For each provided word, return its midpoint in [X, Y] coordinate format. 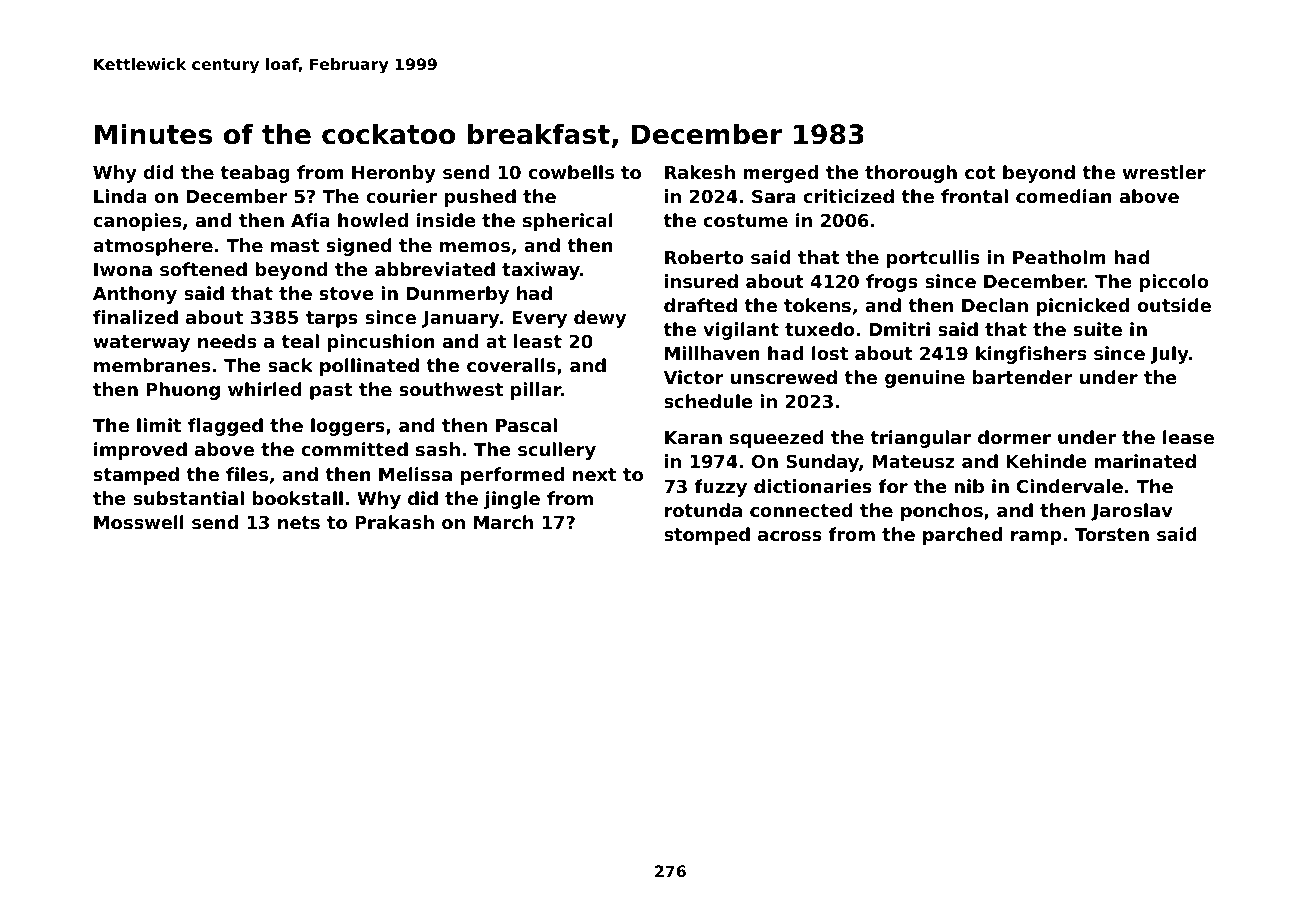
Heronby [394, 174]
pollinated [369, 367]
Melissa [415, 474]
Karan [693, 437]
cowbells [571, 172]
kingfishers [1031, 355]
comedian [1064, 196]
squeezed [777, 439]
